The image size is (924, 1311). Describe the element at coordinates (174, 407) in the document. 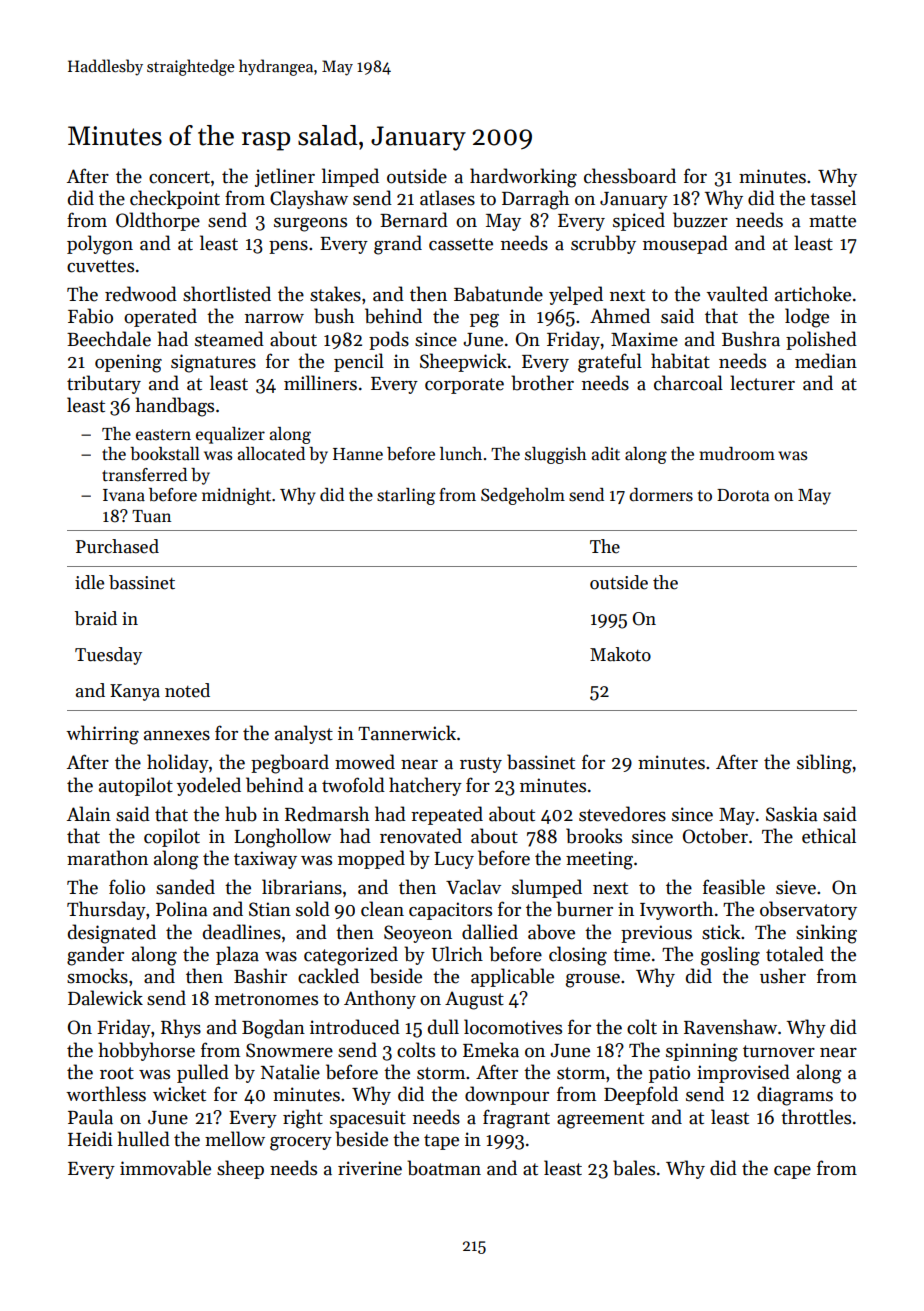

I see `handbags` at that location.
